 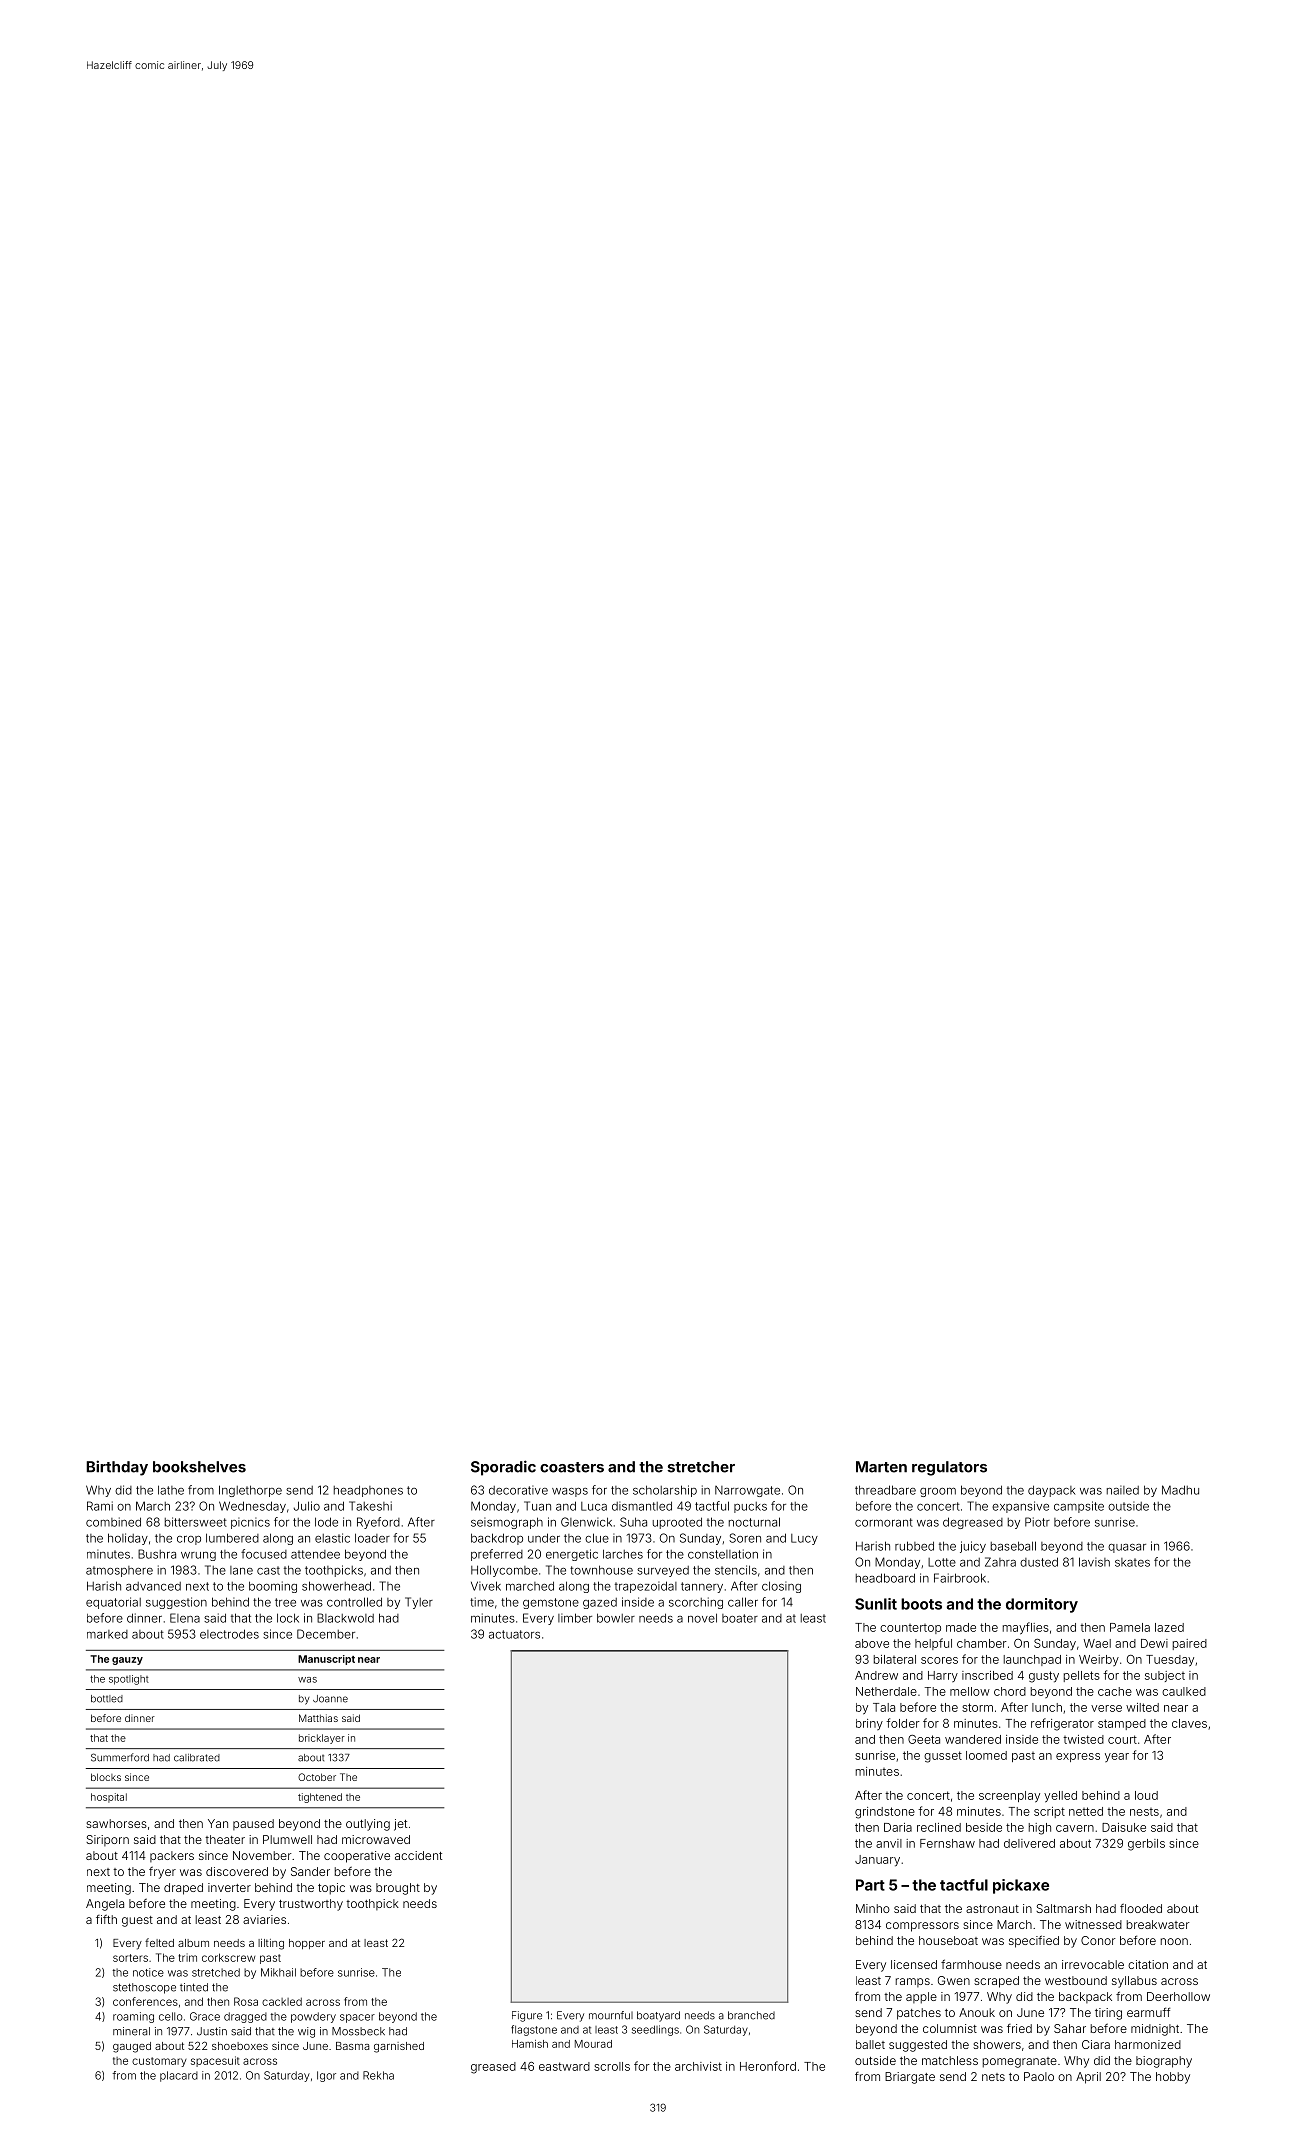 I want to click on Saltmarsh, so click(x=1063, y=1908).
